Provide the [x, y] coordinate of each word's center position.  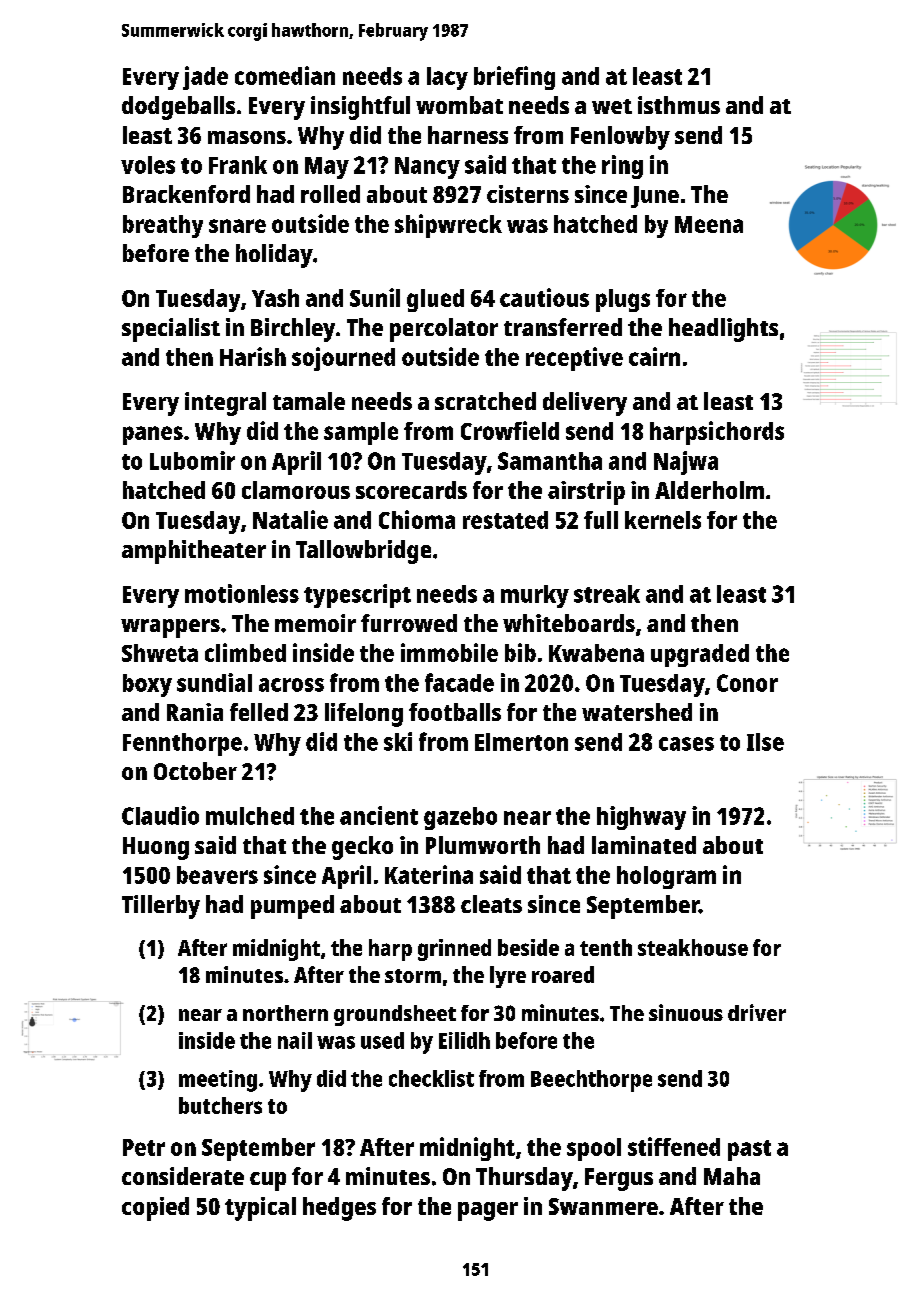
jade [205, 78]
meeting [218, 1081]
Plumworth [483, 845]
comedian [285, 75]
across [291, 685]
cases [686, 744]
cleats [491, 904]
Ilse [765, 742]
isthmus [679, 105]
